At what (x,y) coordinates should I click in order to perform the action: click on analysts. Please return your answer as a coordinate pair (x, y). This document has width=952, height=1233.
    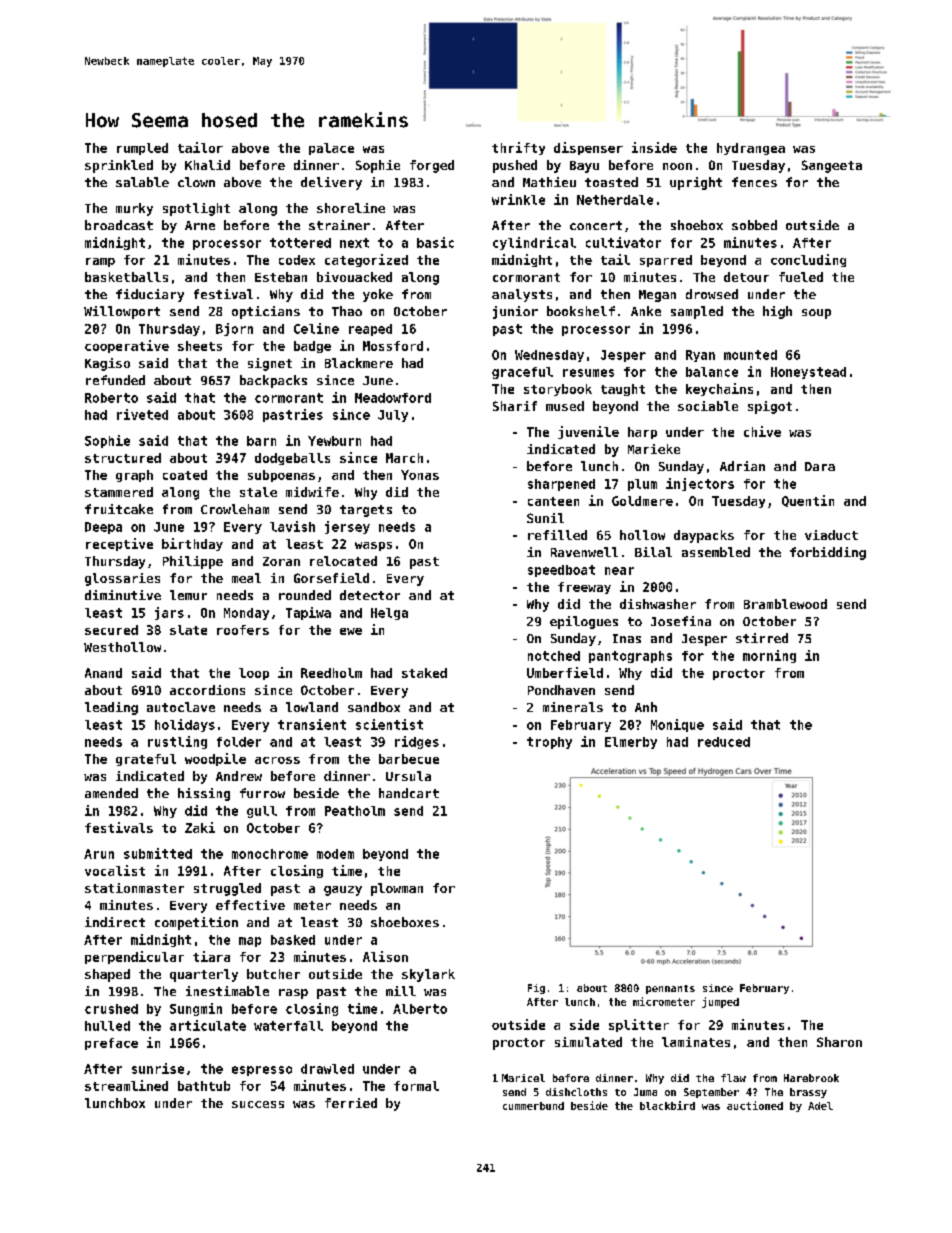
    Looking at the image, I should click on (522, 295).
